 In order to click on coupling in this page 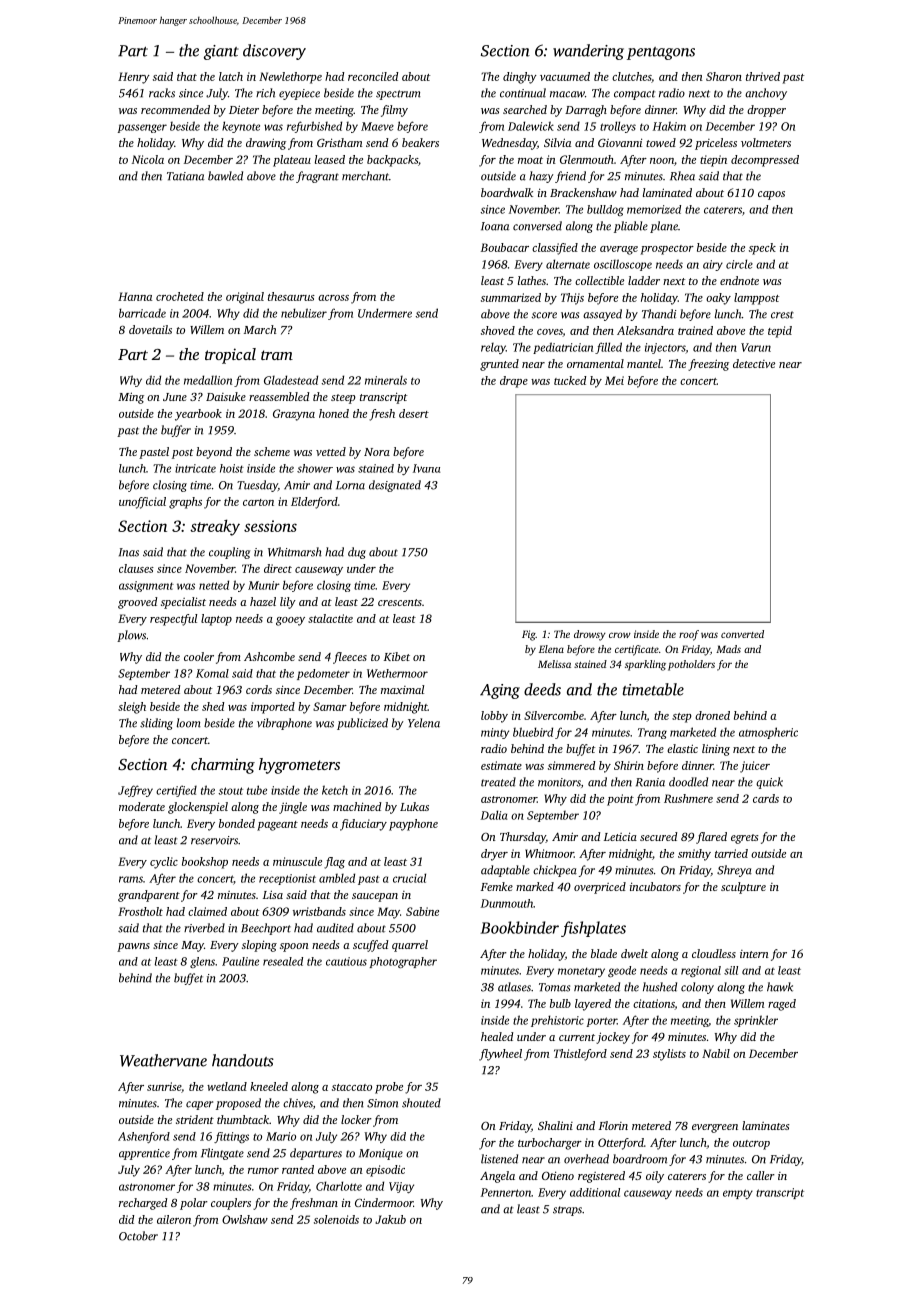, I will do `click(229, 553)`.
